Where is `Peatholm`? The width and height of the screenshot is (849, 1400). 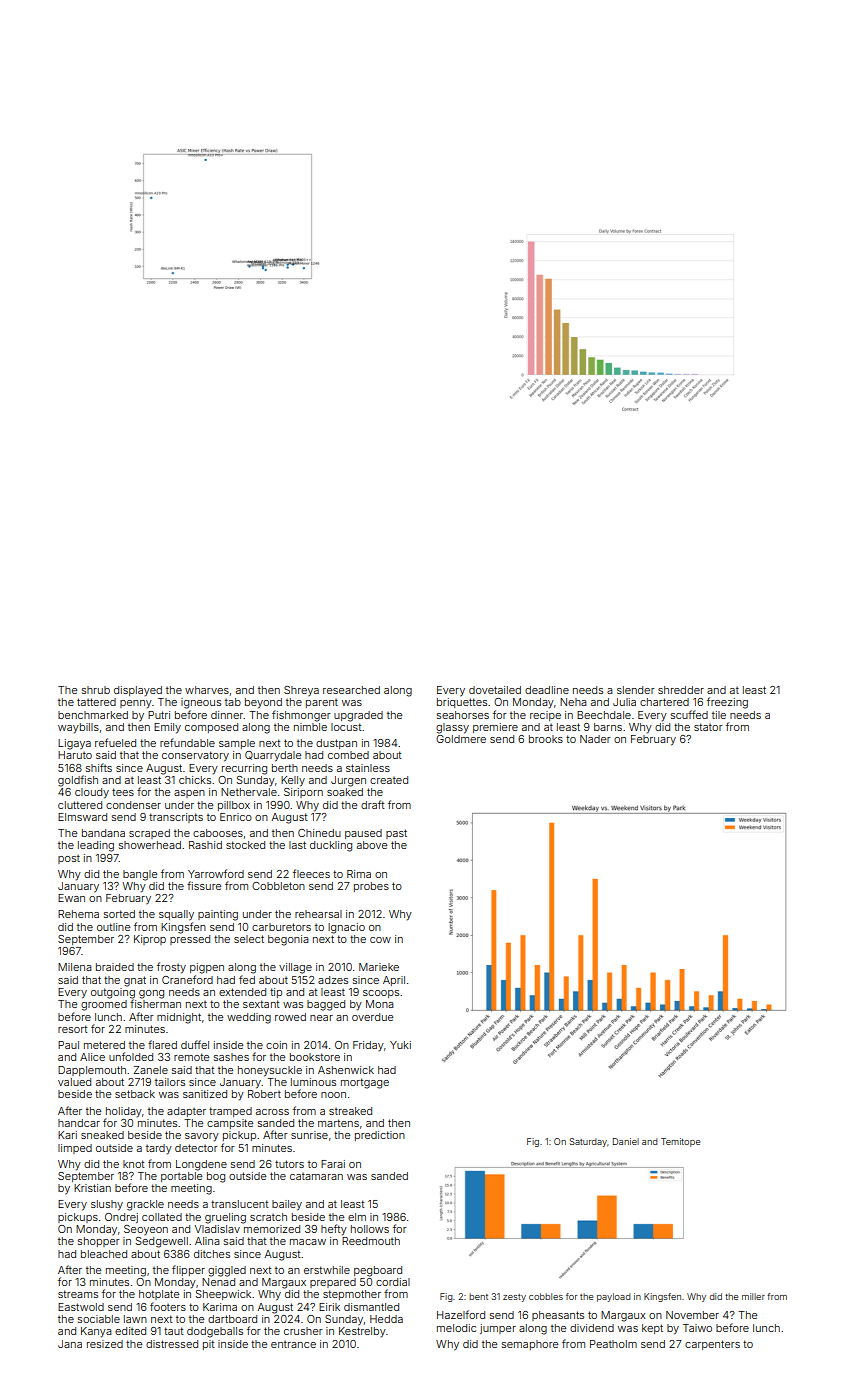
Peatholm is located at coordinates (613, 1344).
